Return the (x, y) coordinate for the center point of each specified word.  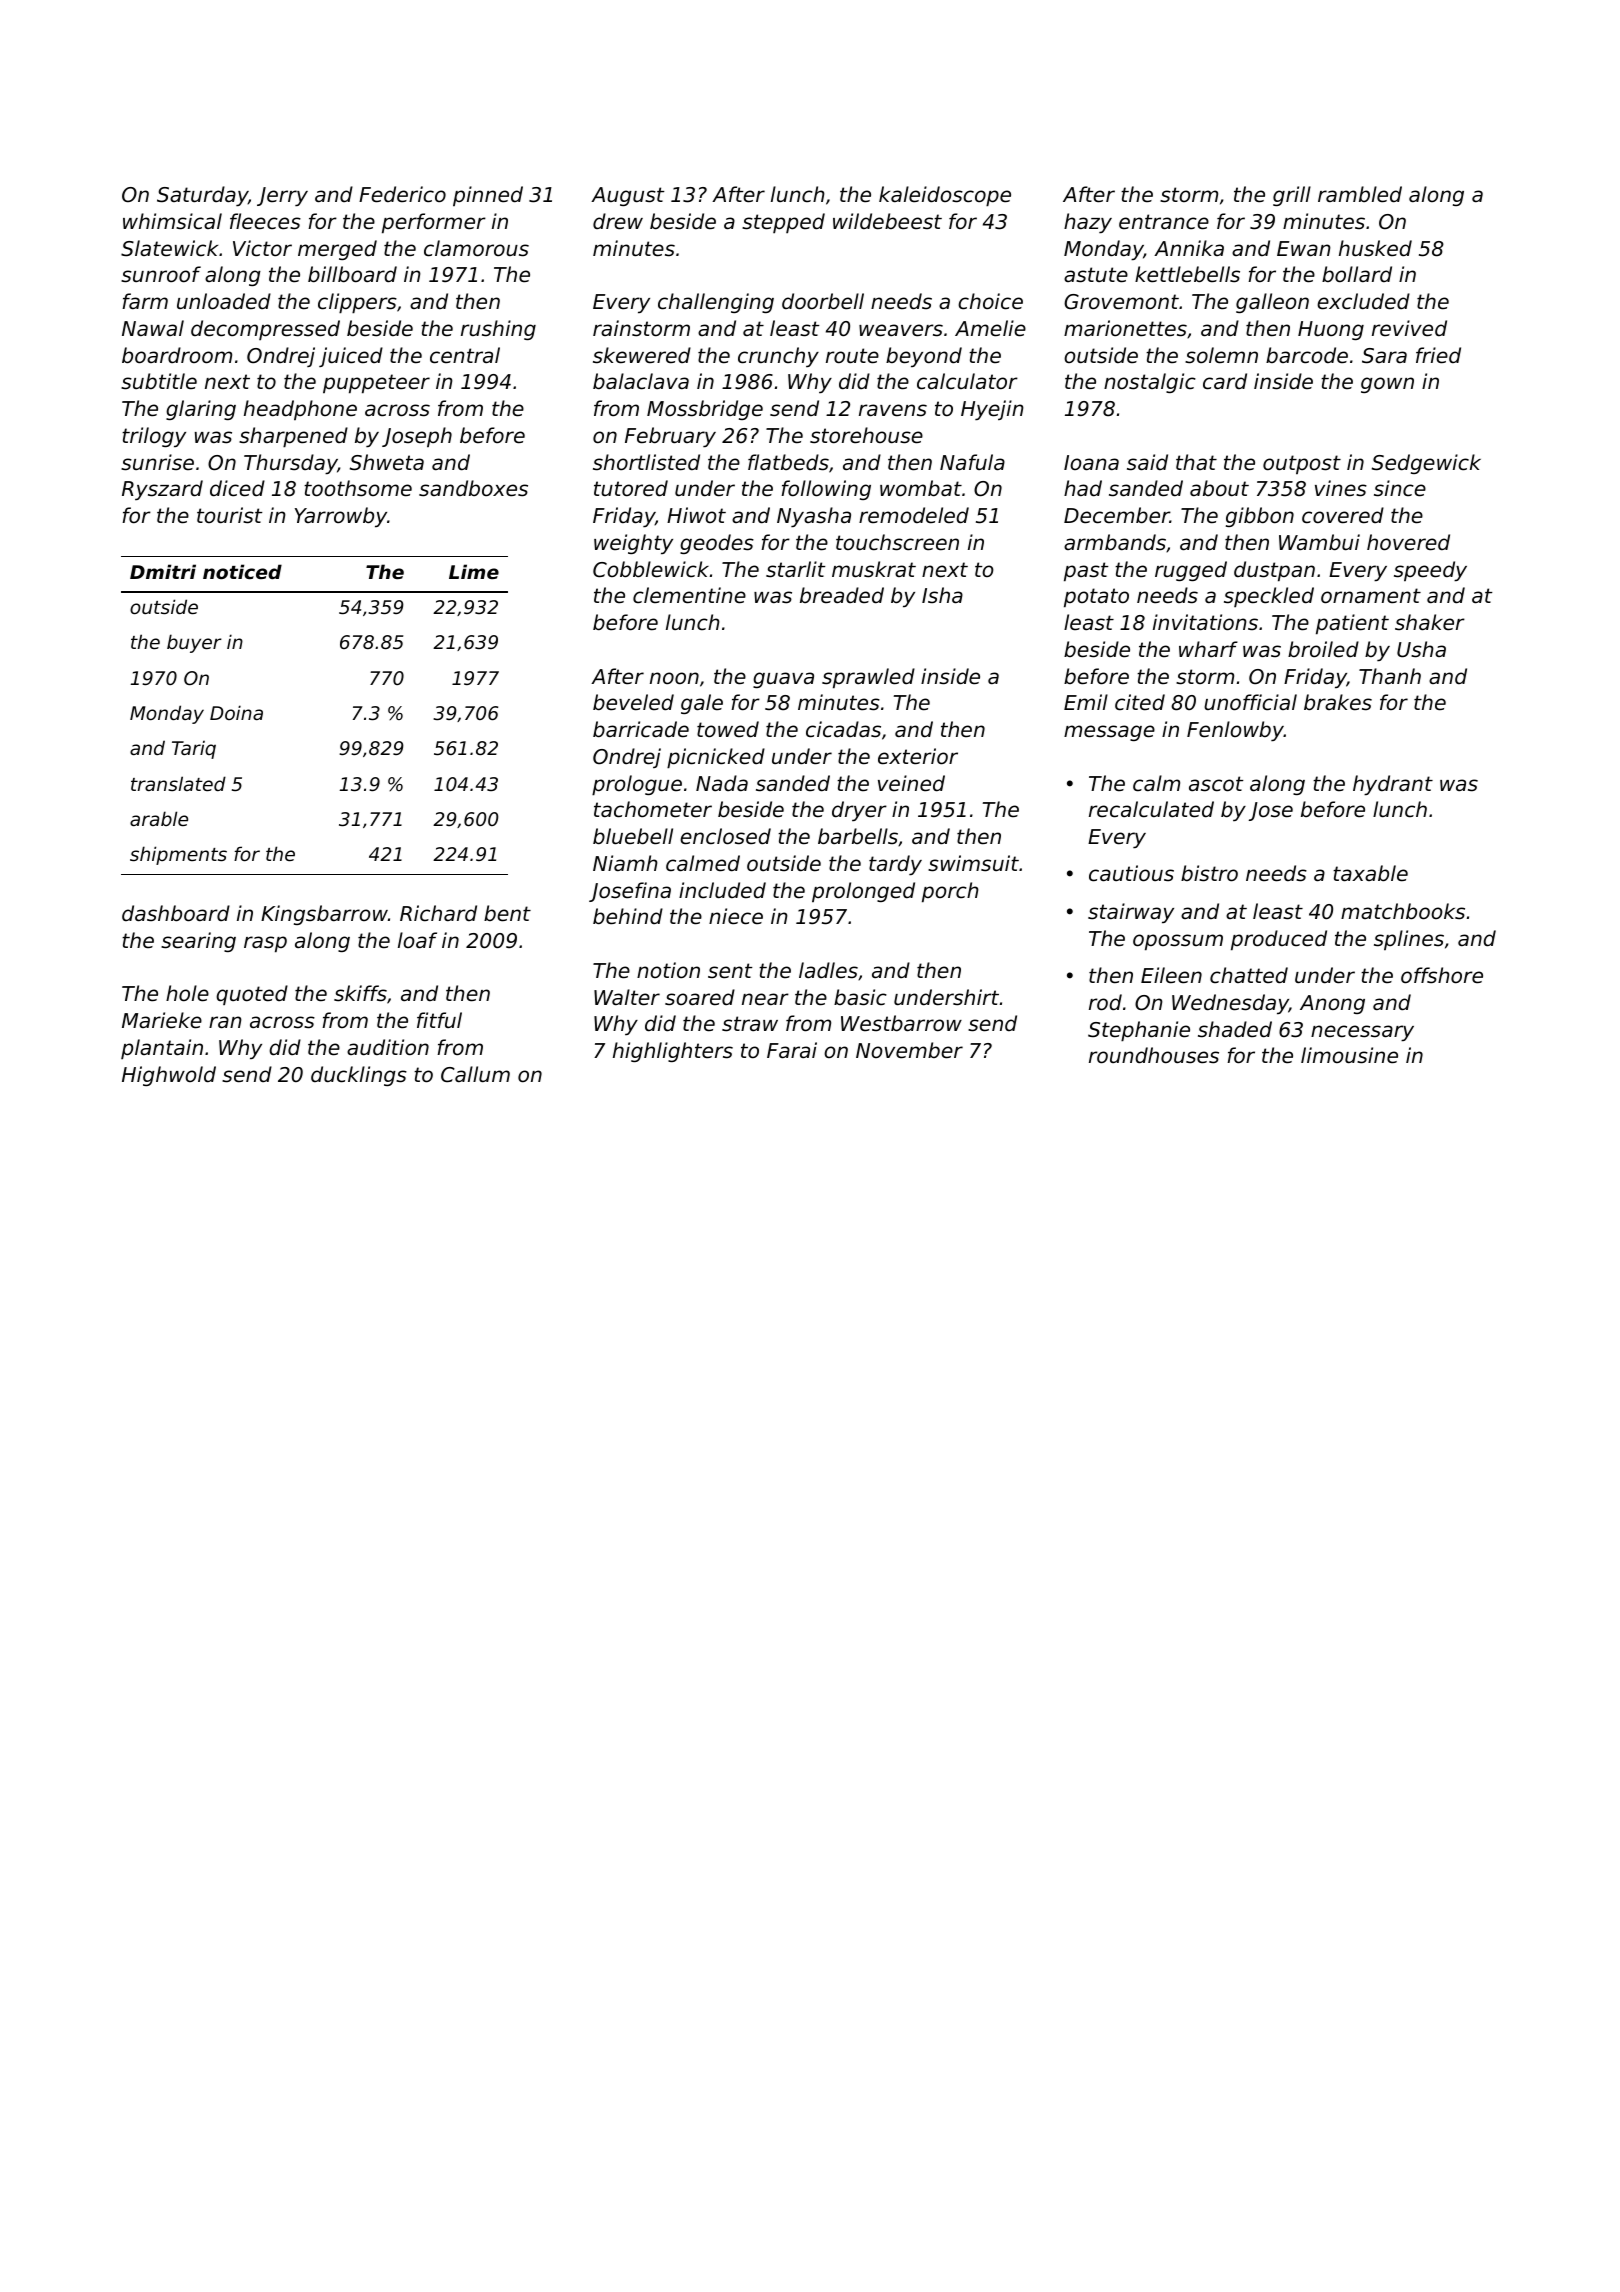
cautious (1131, 873)
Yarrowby (341, 517)
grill (1292, 196)
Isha (942, 595)
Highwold (169, 1076)
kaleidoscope (945, 196)
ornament (1371, 596)
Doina (236, 712)
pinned (488, 196)
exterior (918, 756)
